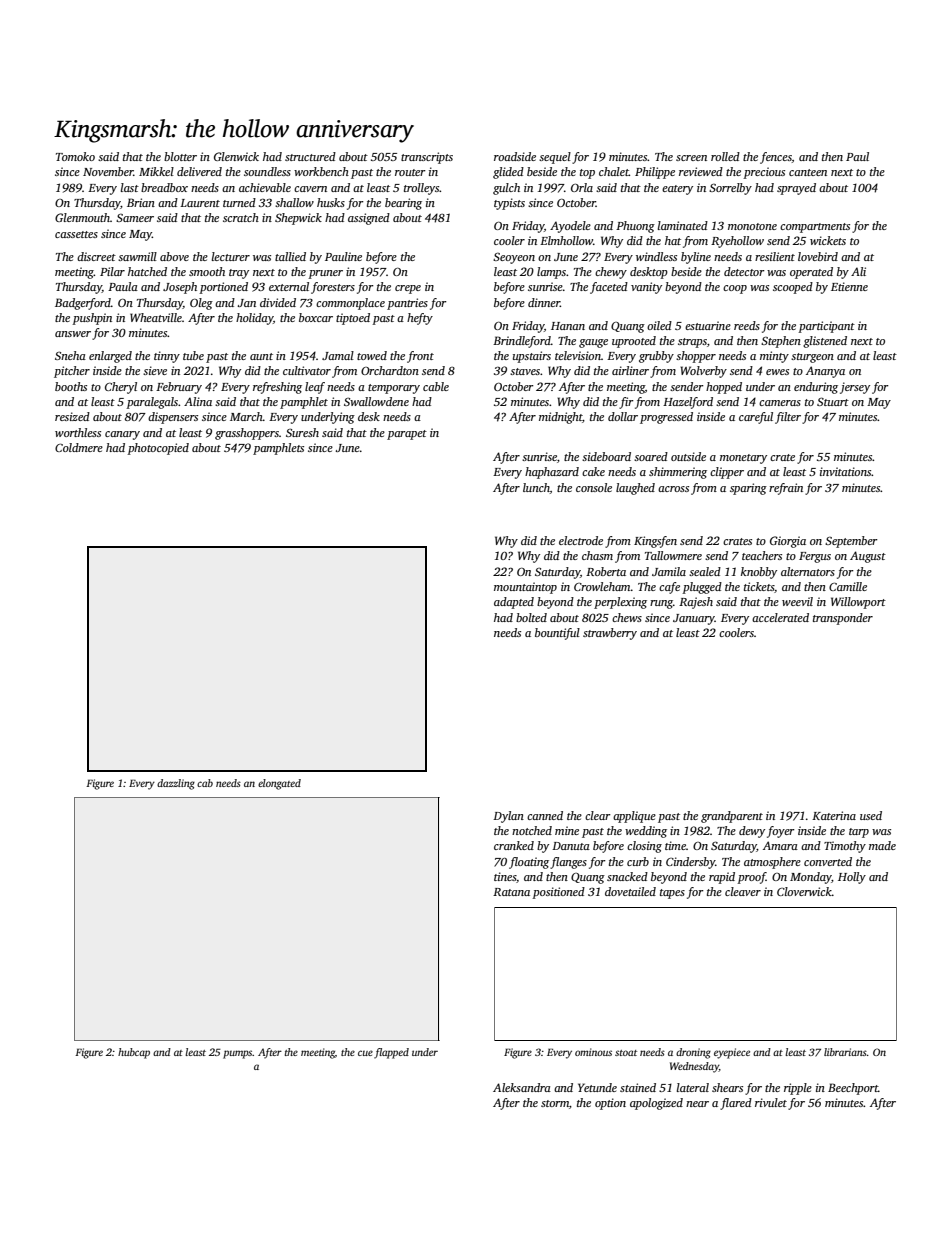  What do you see at coordinates (725, 156) in the screenshot?
I see `rolled` at bounding box center [725, 156].
